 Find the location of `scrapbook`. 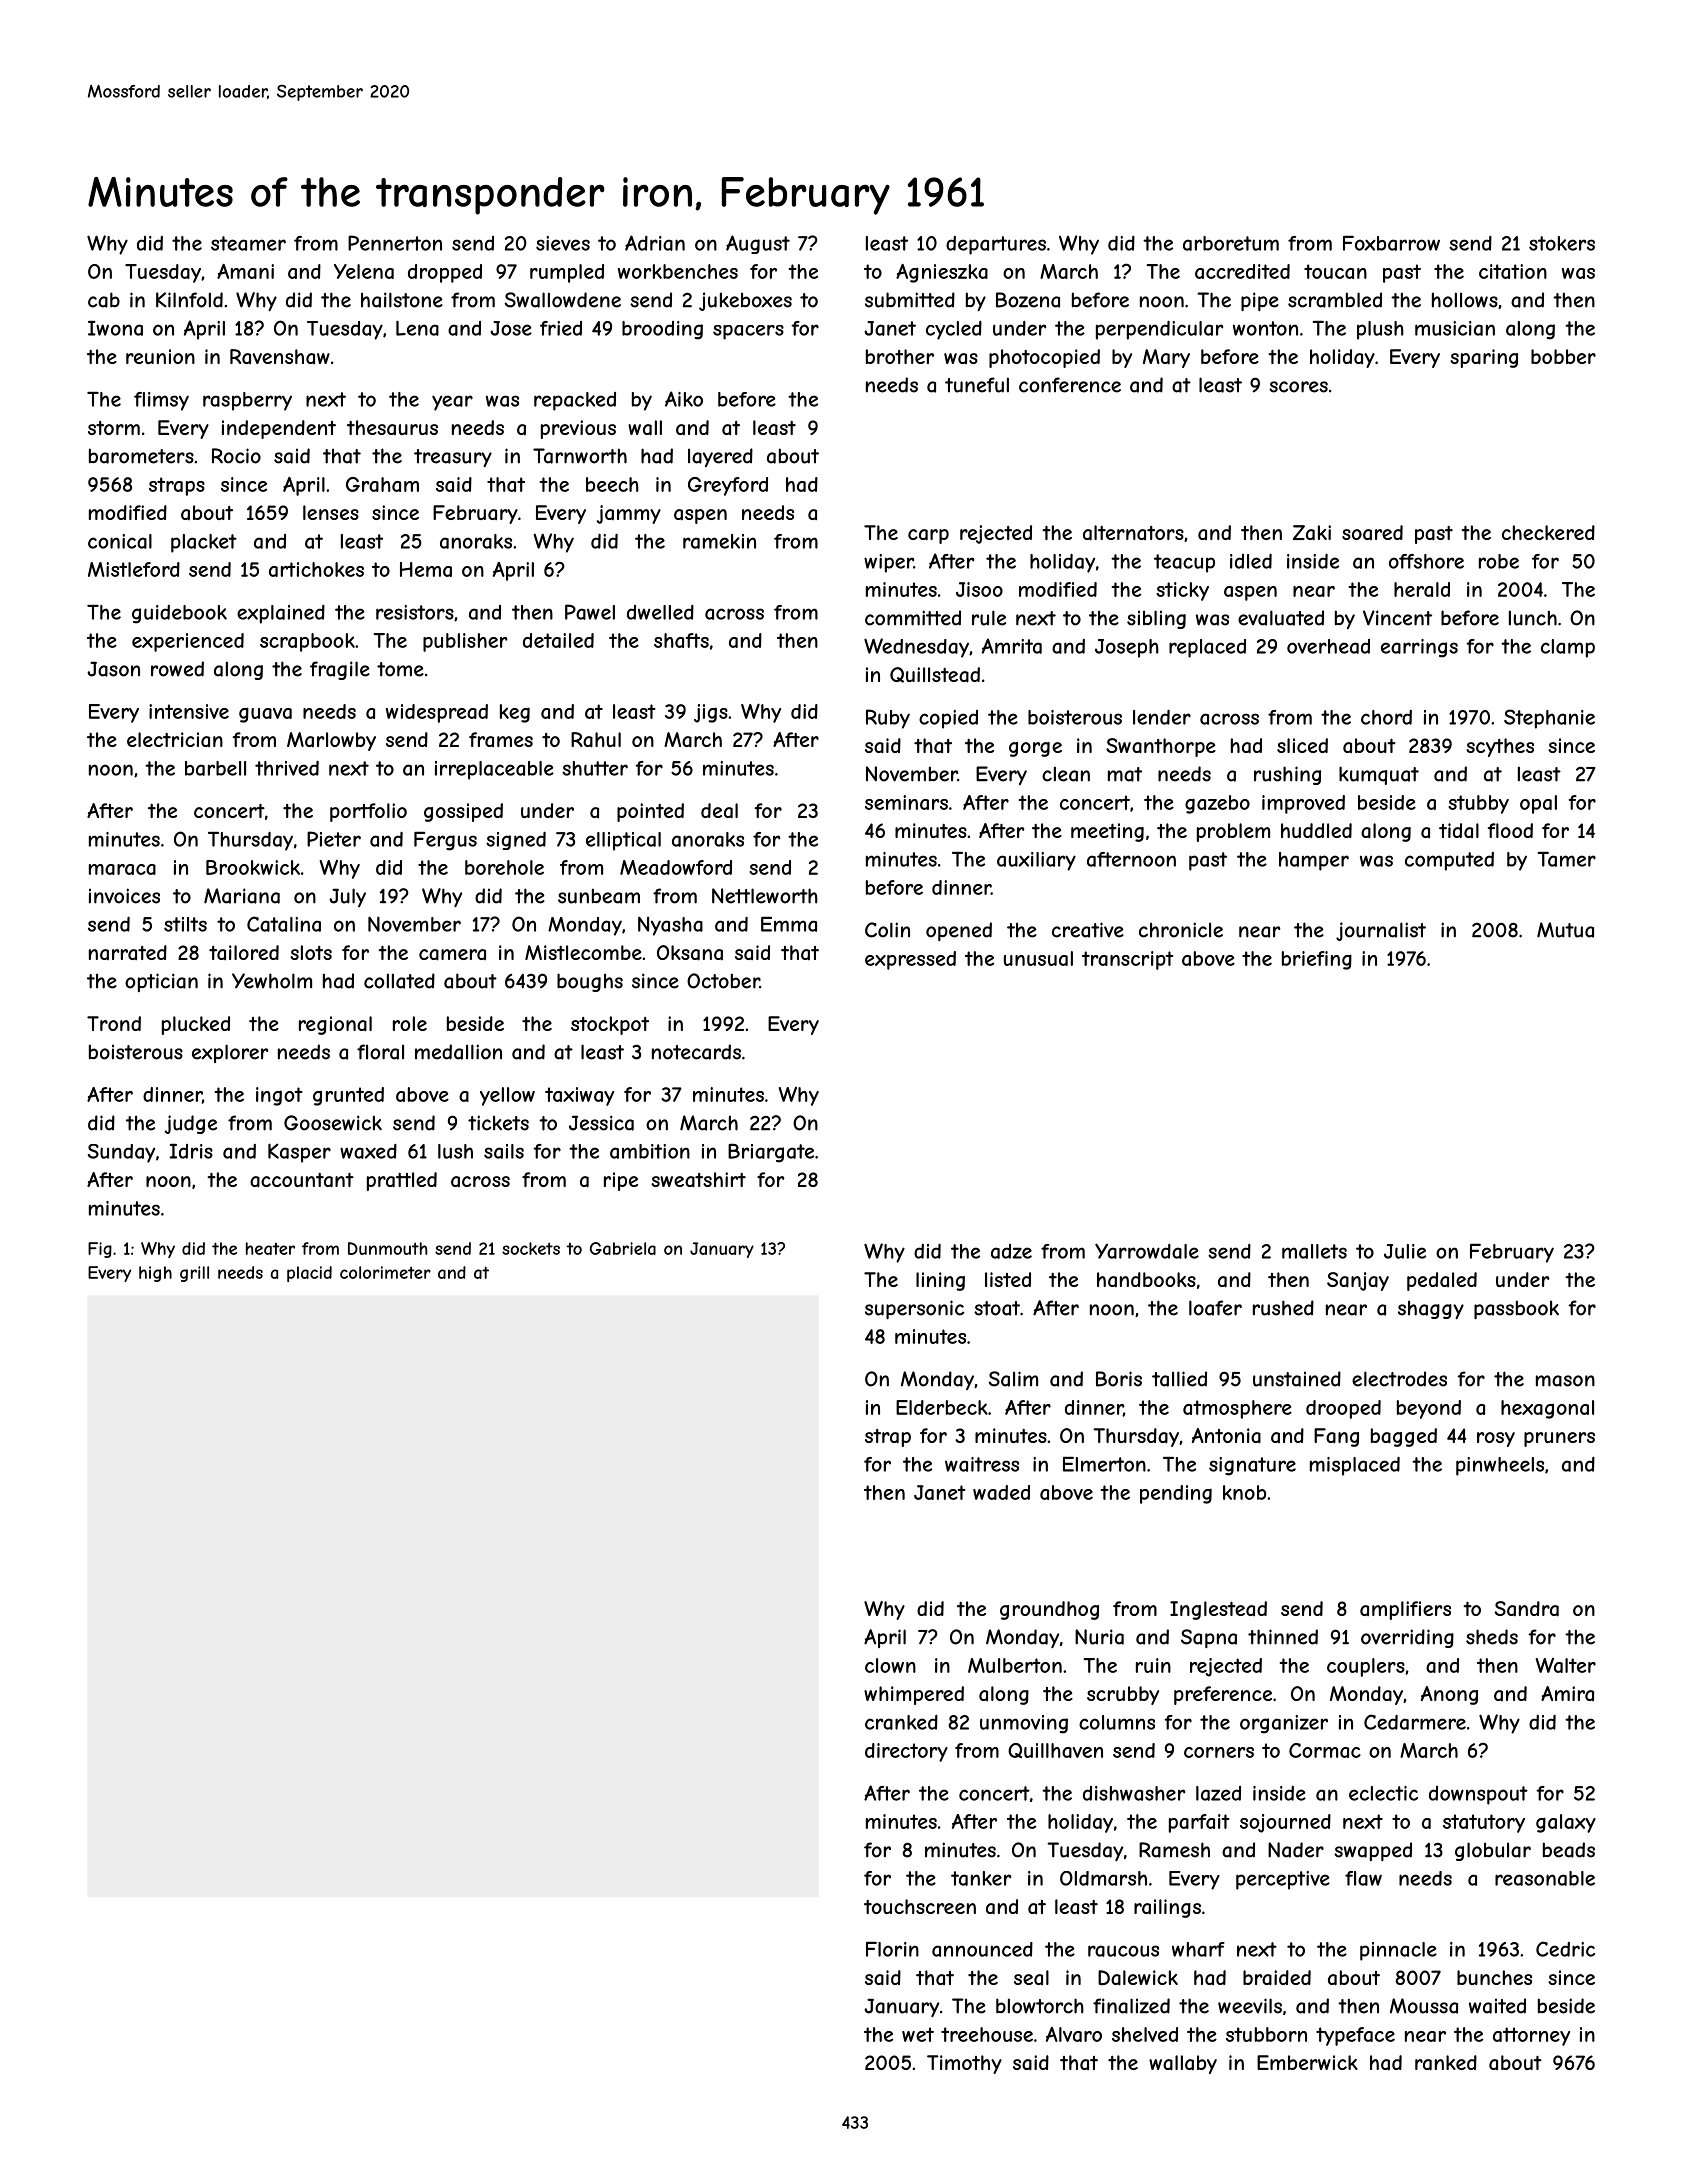

scrapbook is located at coordinates (307, 642).
